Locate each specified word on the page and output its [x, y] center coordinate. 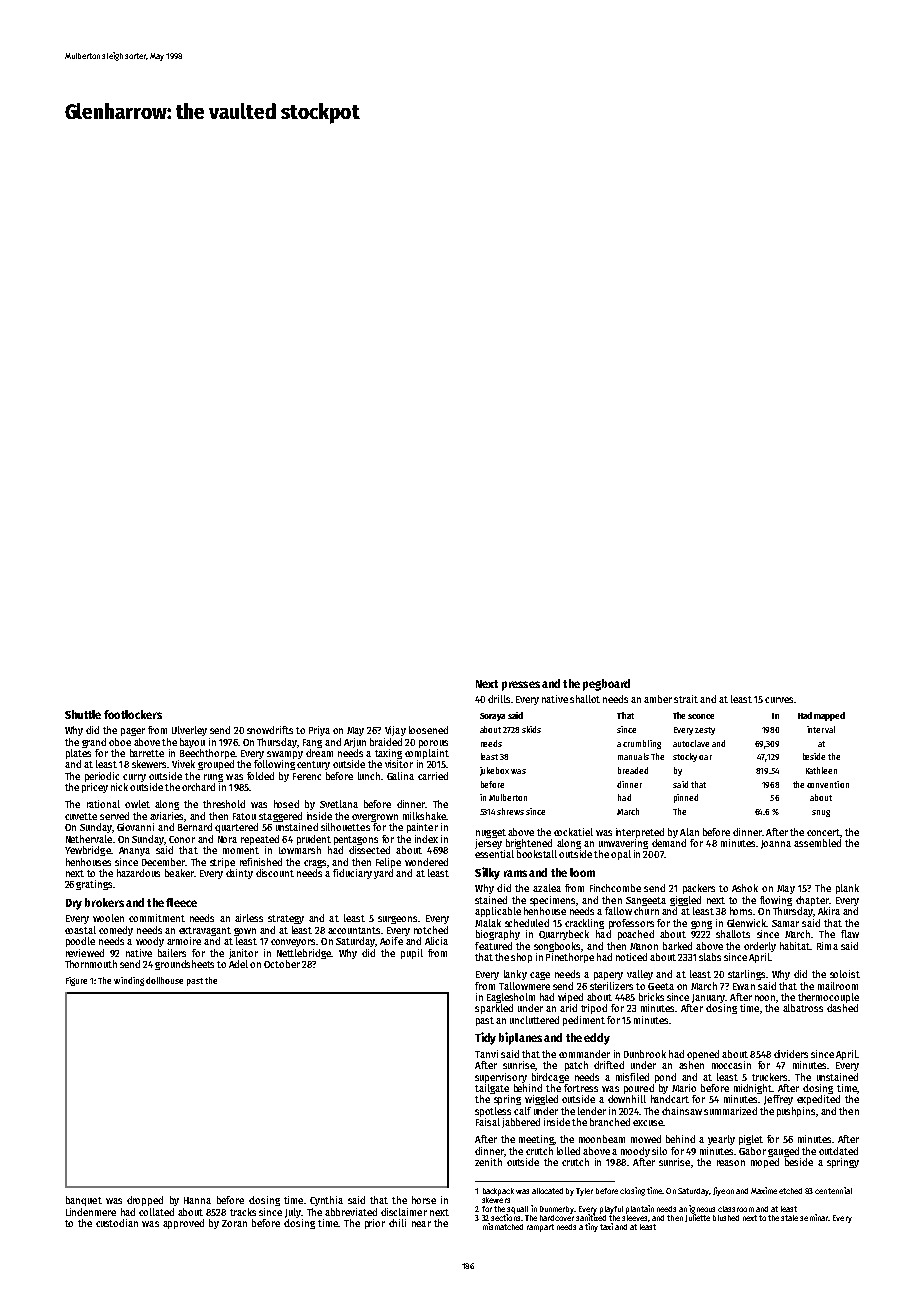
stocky [685, 757]
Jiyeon [723, 1191]
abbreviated [351, 1212]
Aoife [391, 941]
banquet [84, 1201]
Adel [240, 964]
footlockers [133, 714]
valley [640, 975]
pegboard [606, 685]
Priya [319, 731]
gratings [94, 885]
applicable [498, 912]
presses [521, 686]
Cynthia [326, 1201]
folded [260, 776]
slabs [710, 957]
